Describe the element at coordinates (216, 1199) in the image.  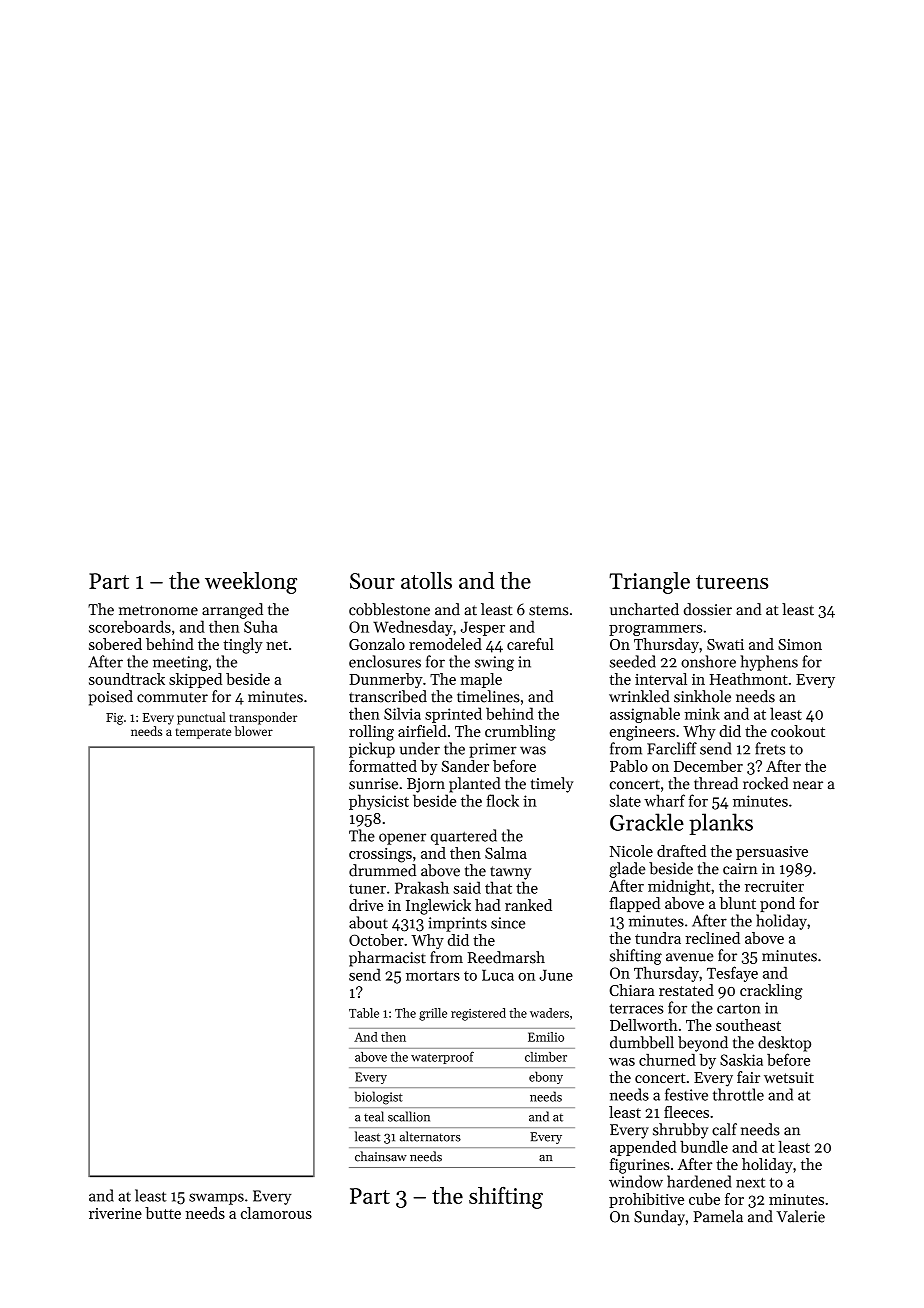
I see `swamps` at that location.
